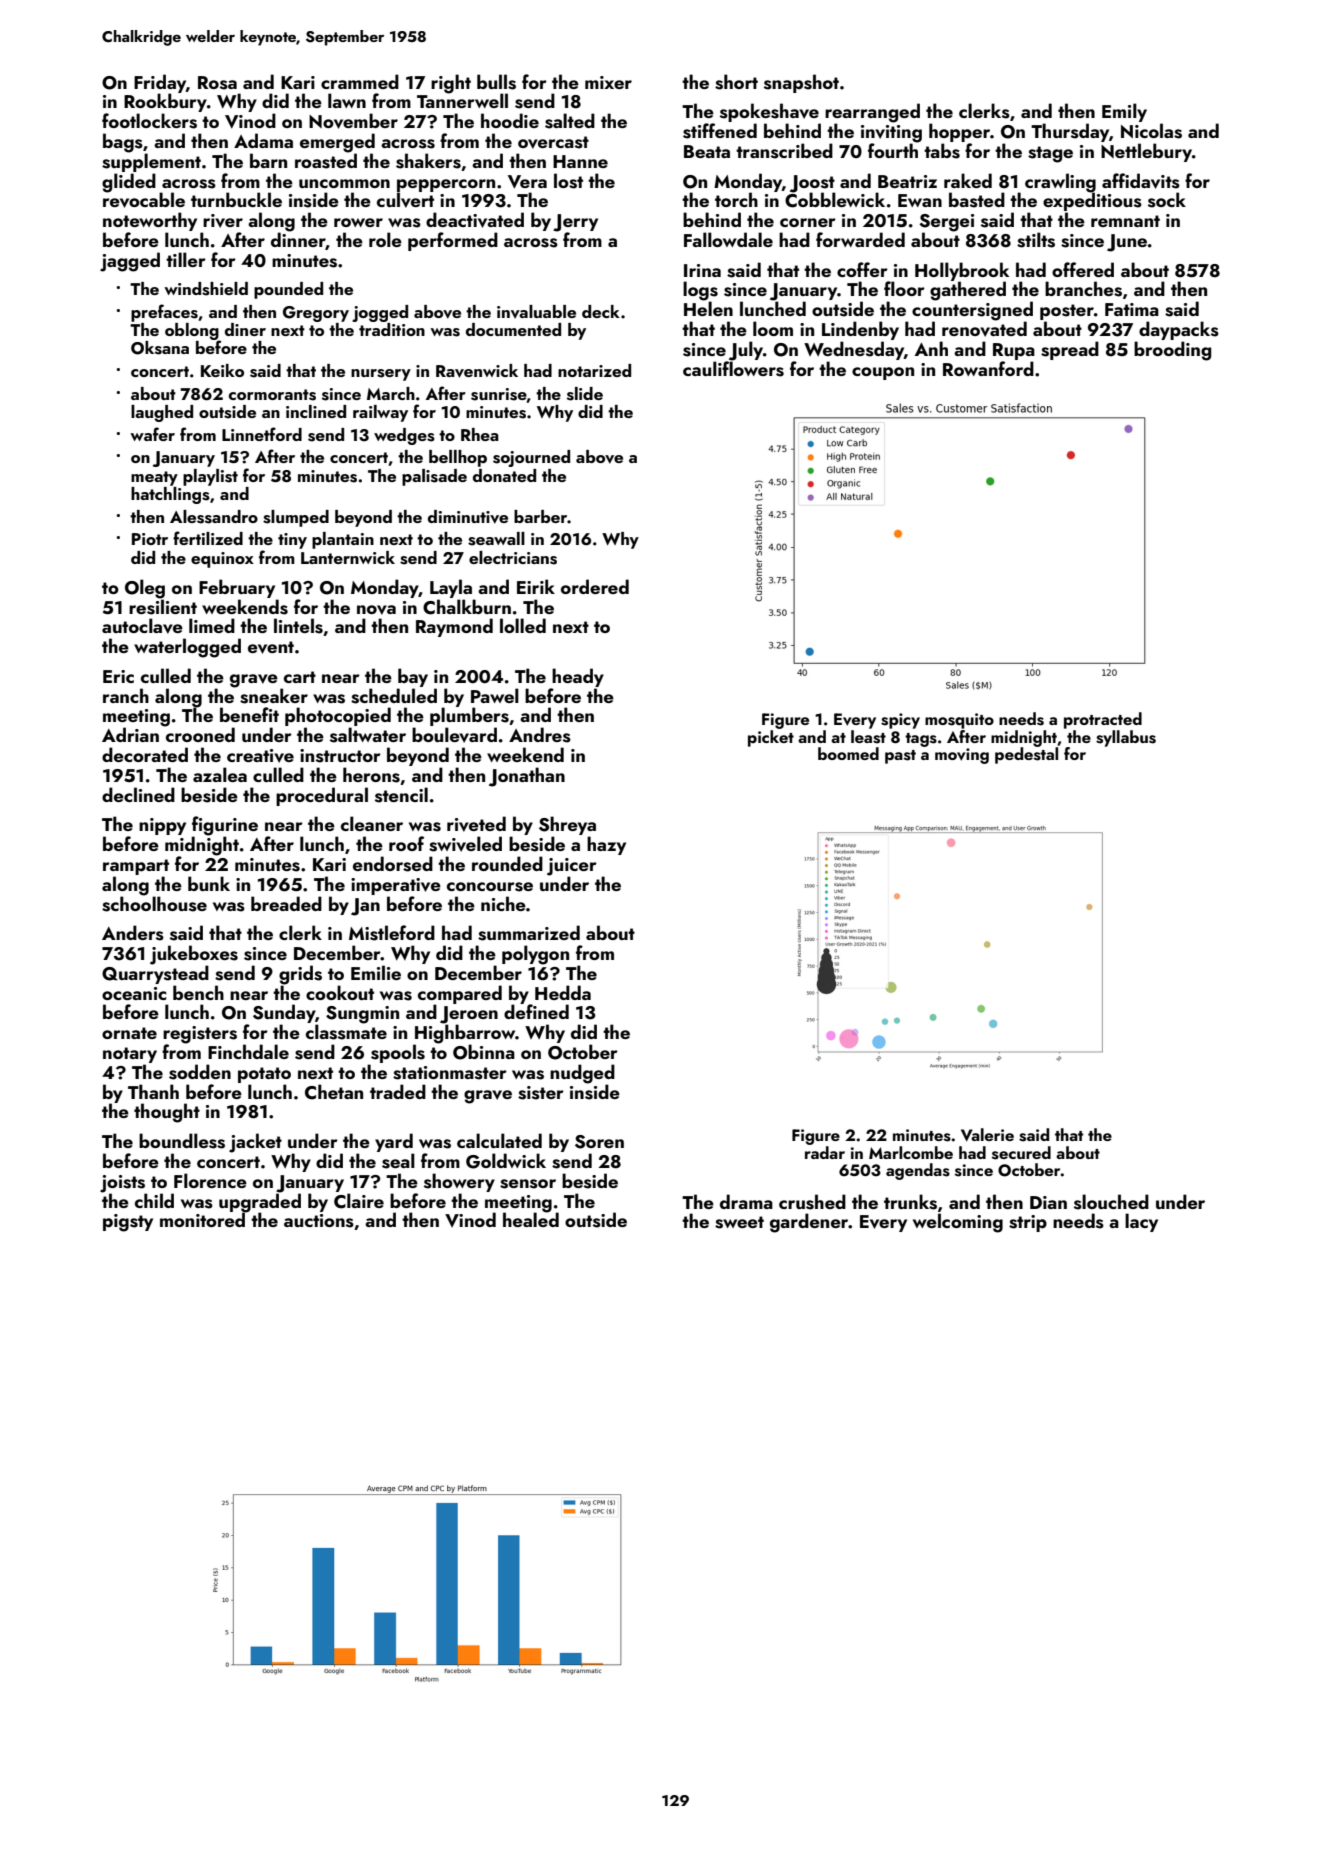 Image resolution: width=1323 pixels, height=1871 pixels. What do you see at coordinates (1103, 720) in the image?
I see `protracted` at bounding box center [1103, 720].
